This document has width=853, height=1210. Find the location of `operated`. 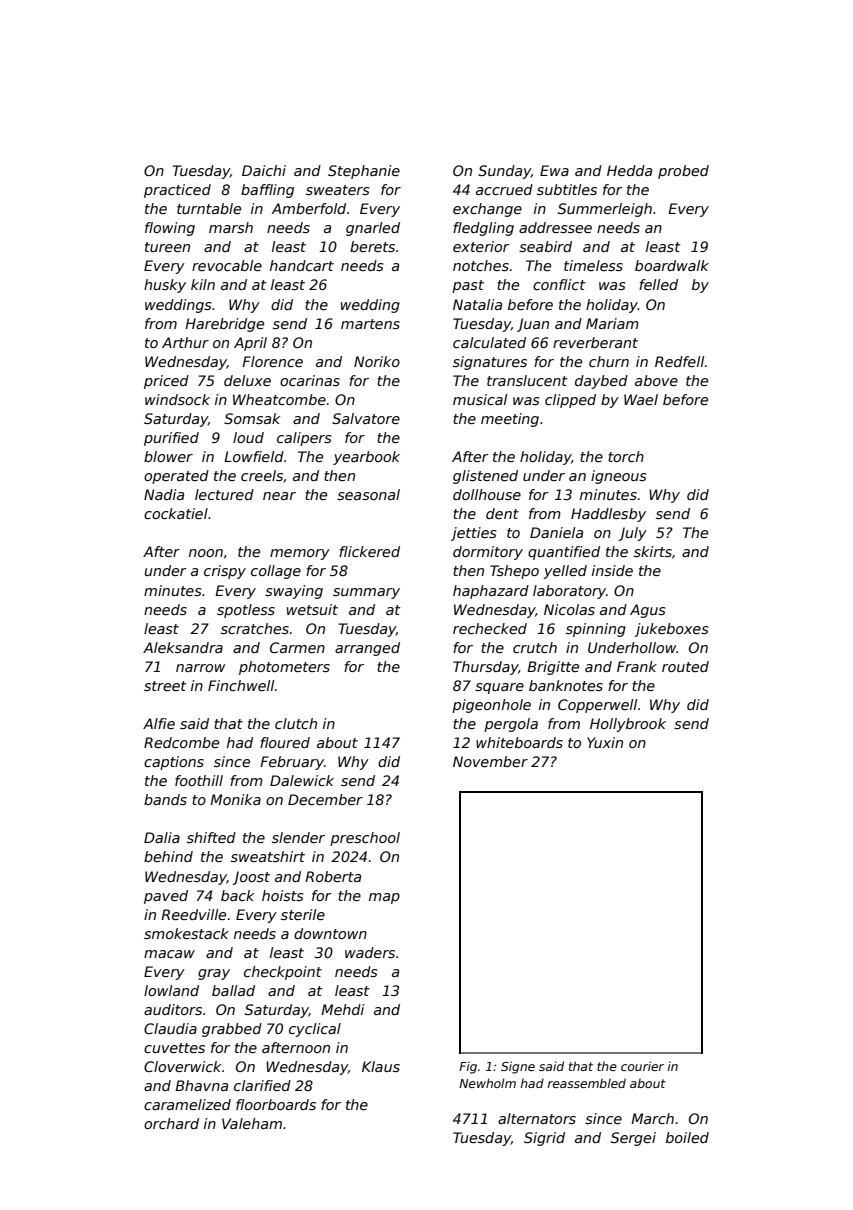

operated is located at coordinates (176, 477).
